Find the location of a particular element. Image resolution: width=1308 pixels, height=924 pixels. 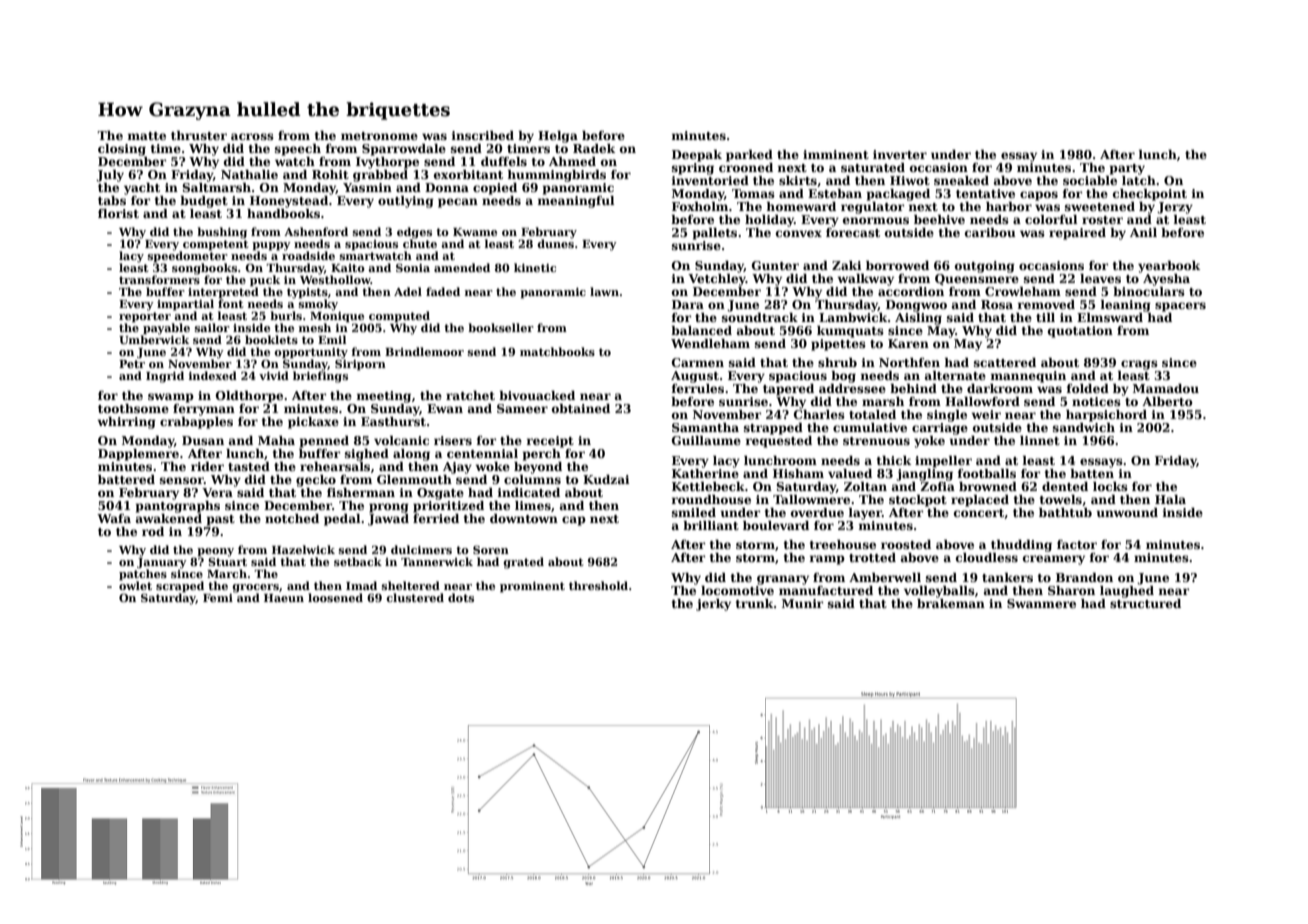

metronome is located at coordinates (379, 136).
